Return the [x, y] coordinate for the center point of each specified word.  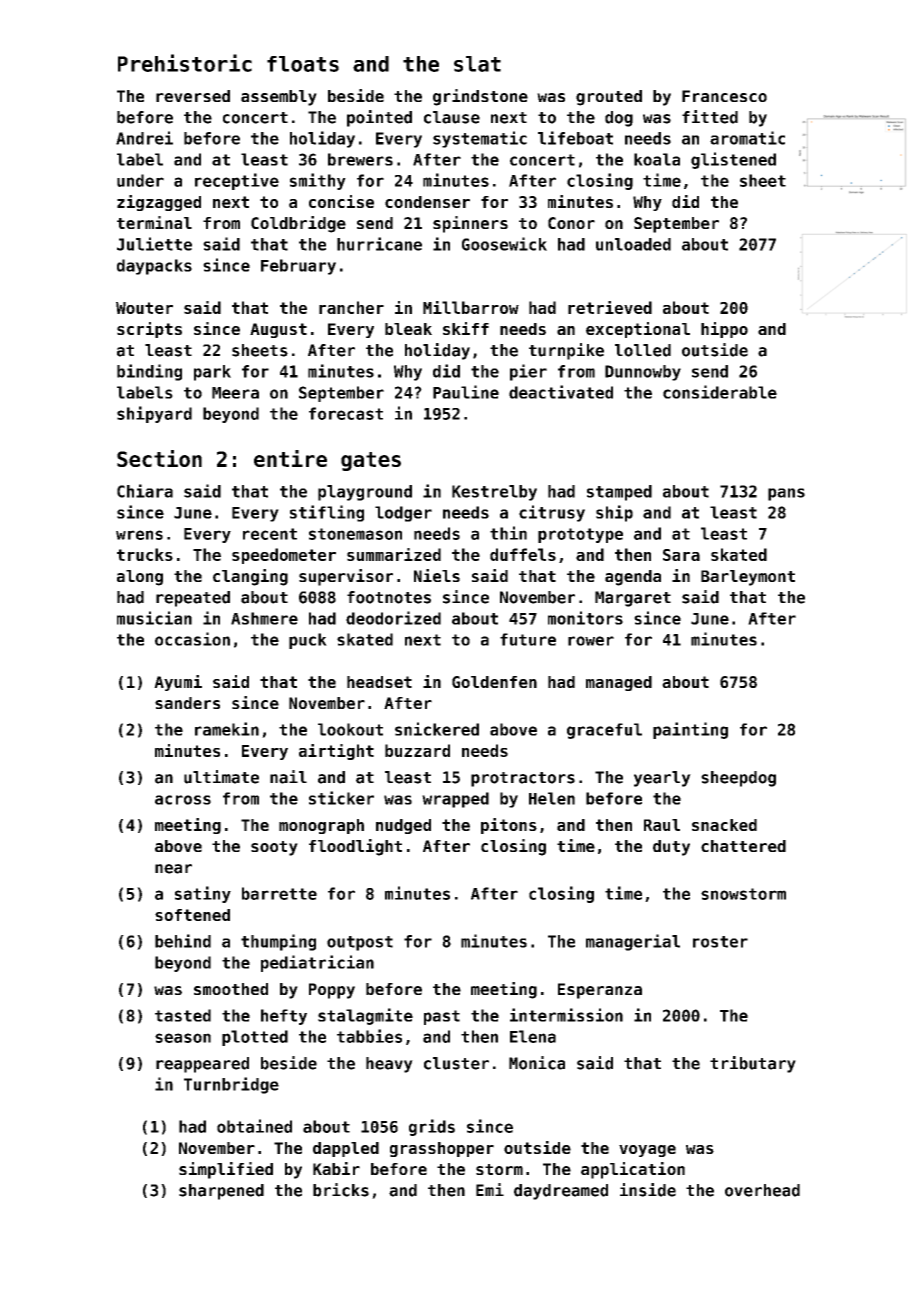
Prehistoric [185, 63]
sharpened [221, 1192]
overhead [762, 1190]
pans [786, 494]
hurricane [379, 244]
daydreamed [561, 1192]
